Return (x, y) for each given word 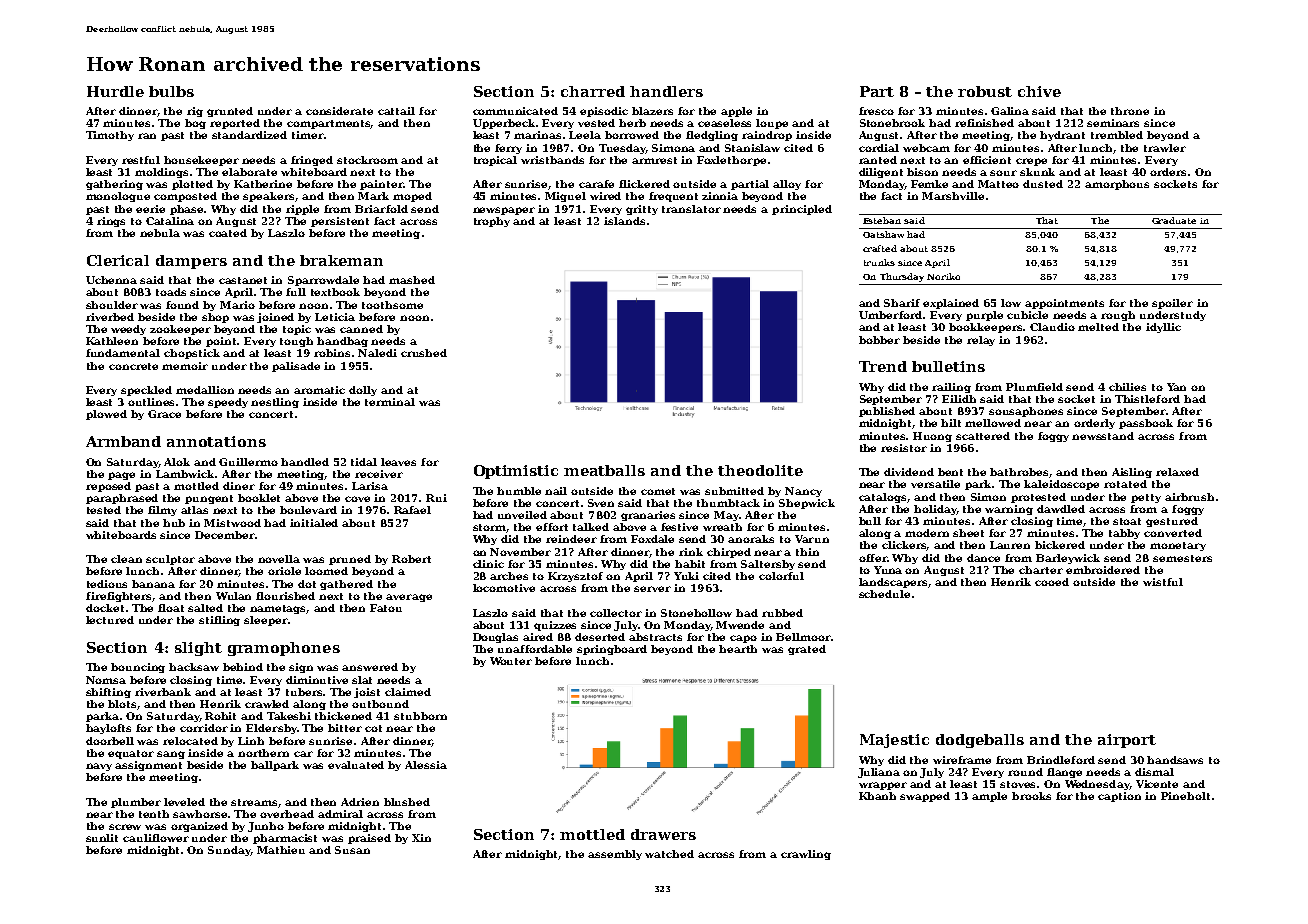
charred (593, 91)
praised (369, 839)
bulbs (171, 91)
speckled (146, 391)
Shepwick (807, 504)
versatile (935, 484)
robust (985, 91)
